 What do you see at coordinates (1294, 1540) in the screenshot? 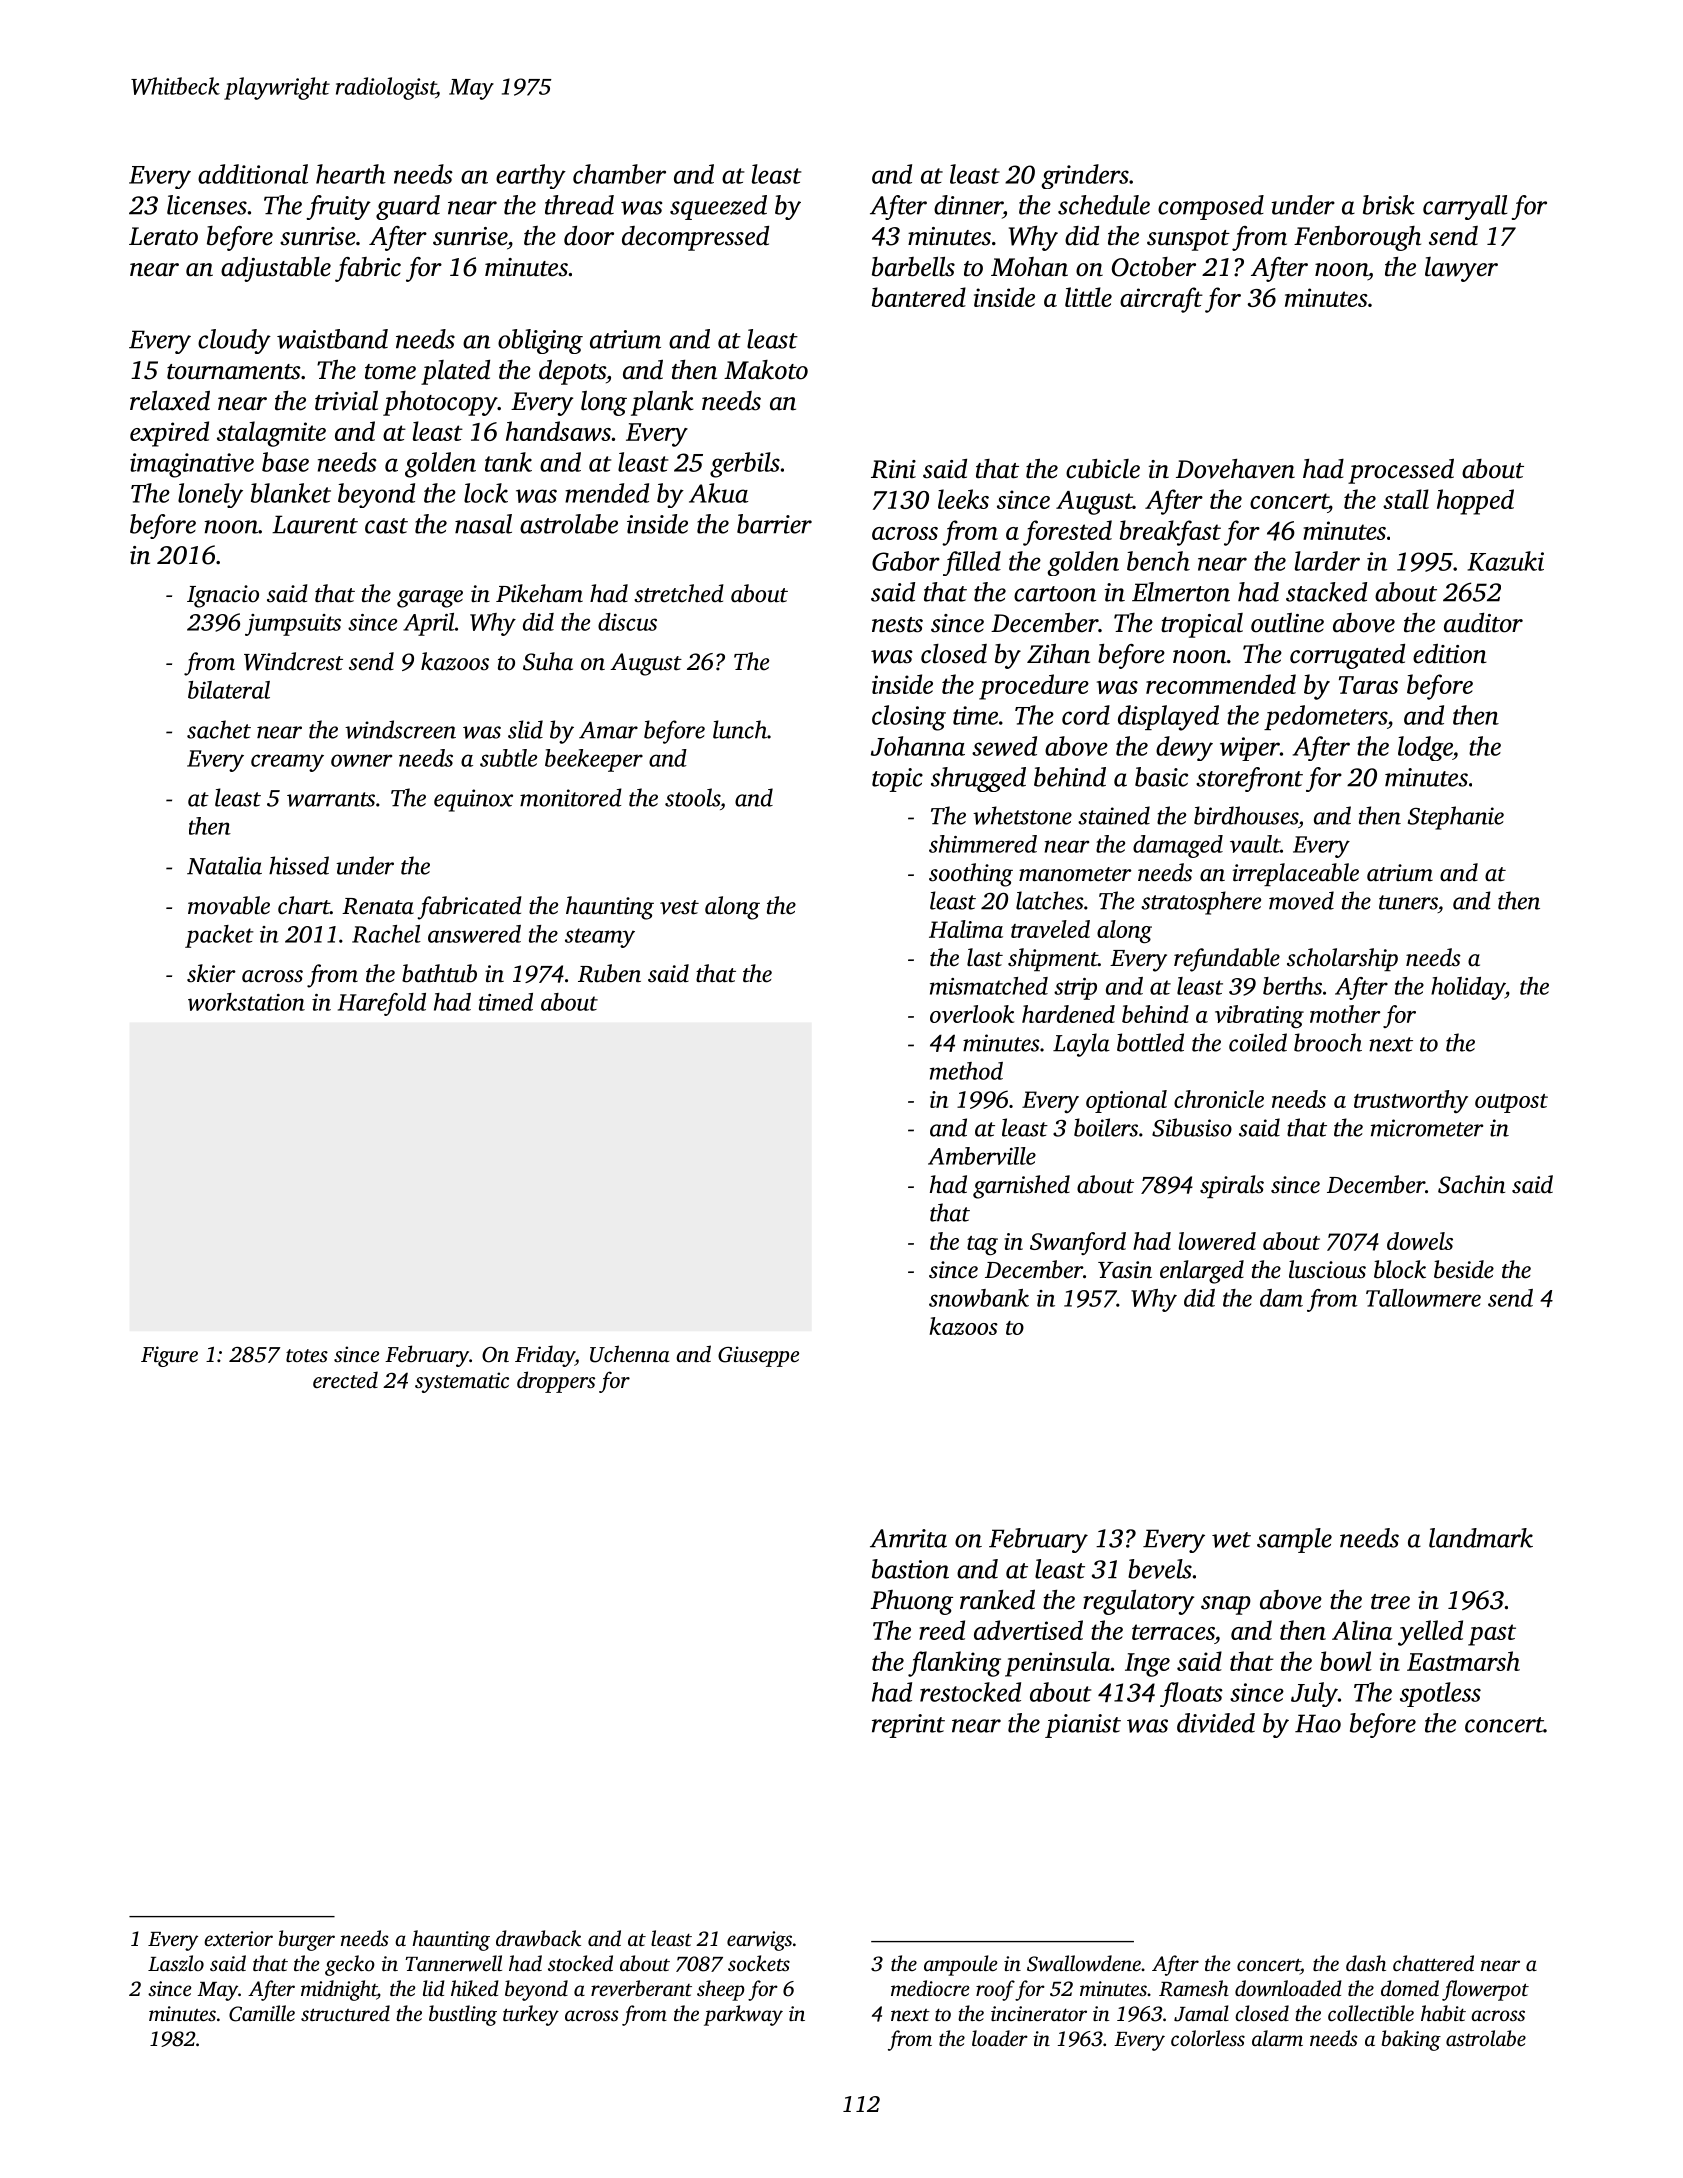
I see `sample` at bounding box center [1294, 1540].
